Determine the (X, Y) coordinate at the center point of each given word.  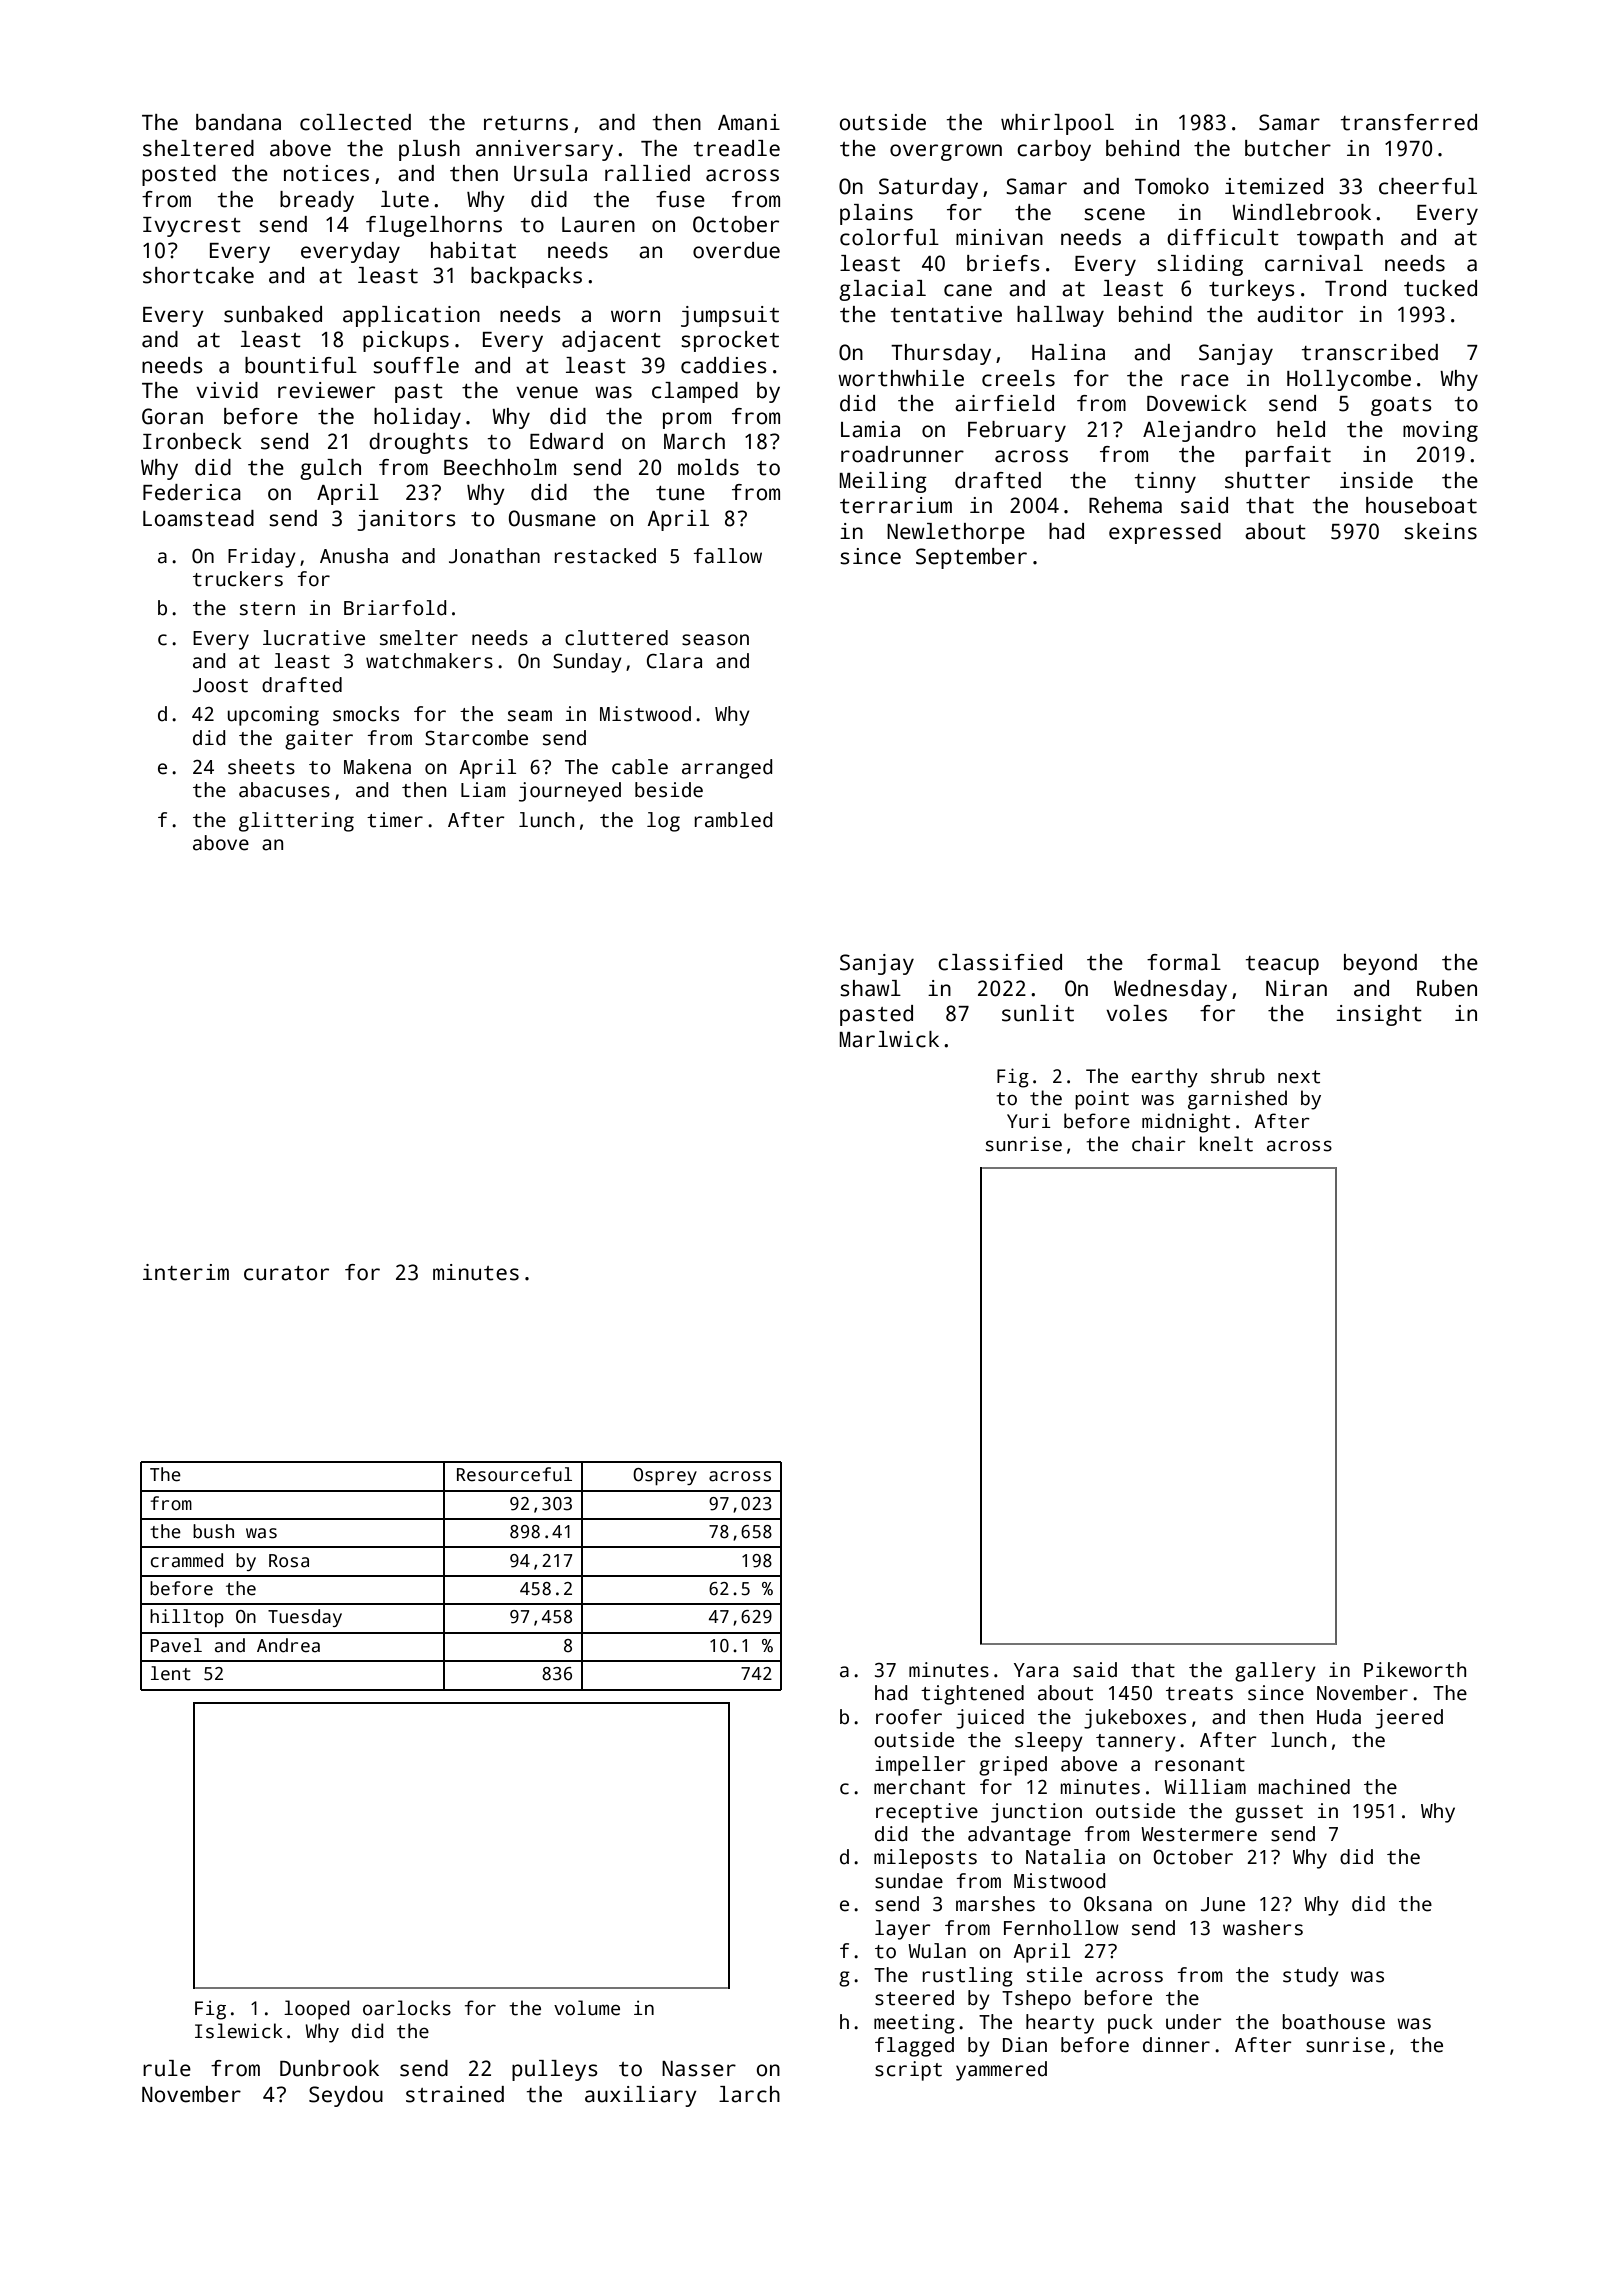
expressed (1165, 533)
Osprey (665, 1476)
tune (680, 493)
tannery (1136, 1743)
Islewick (239, 2031)
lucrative (314, 638)
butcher (1288, 148)
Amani (749, 122)
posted (179, 175)
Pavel (176, 1645)
